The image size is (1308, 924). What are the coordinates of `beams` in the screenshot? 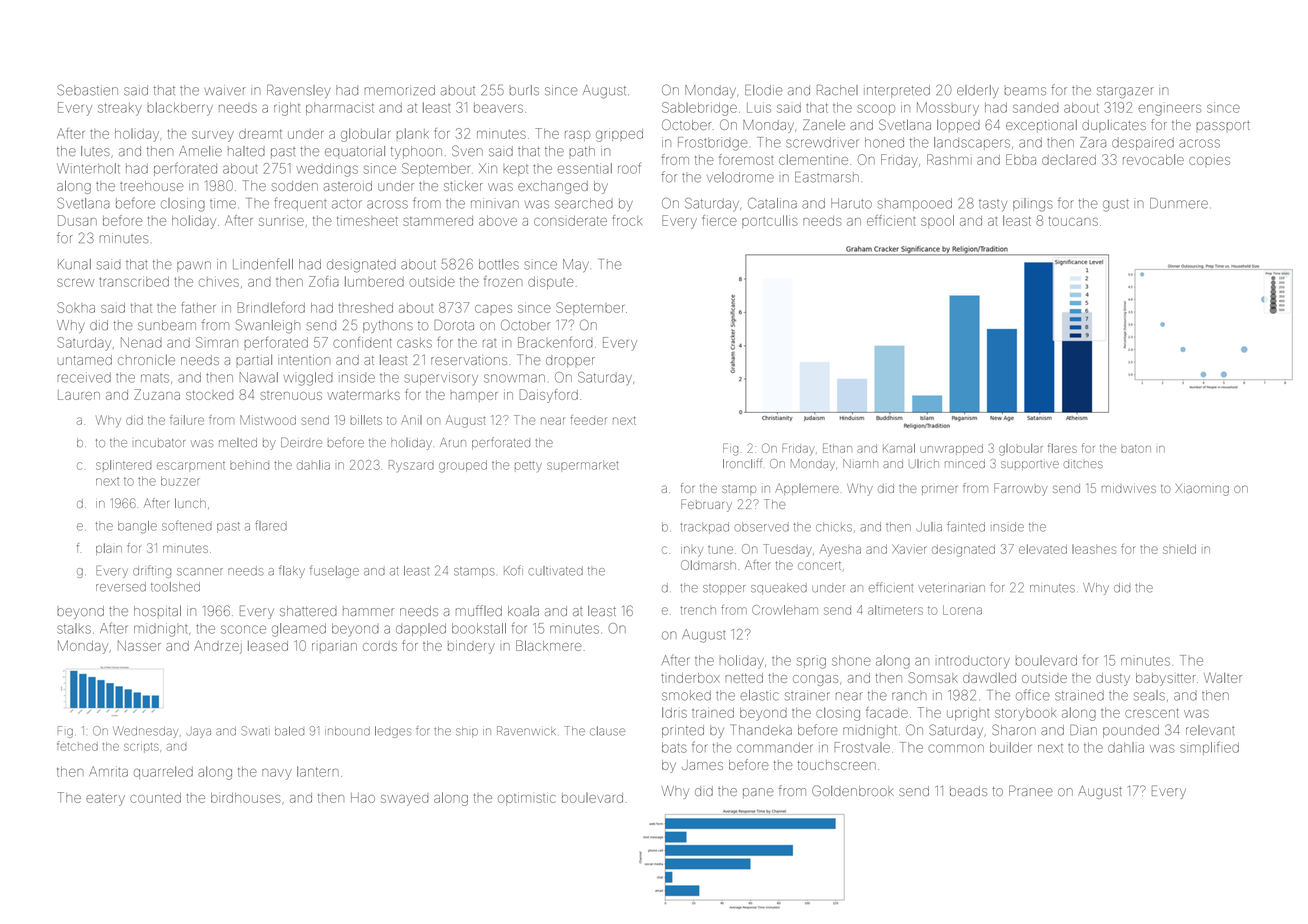 It's located at (1025, 91).
